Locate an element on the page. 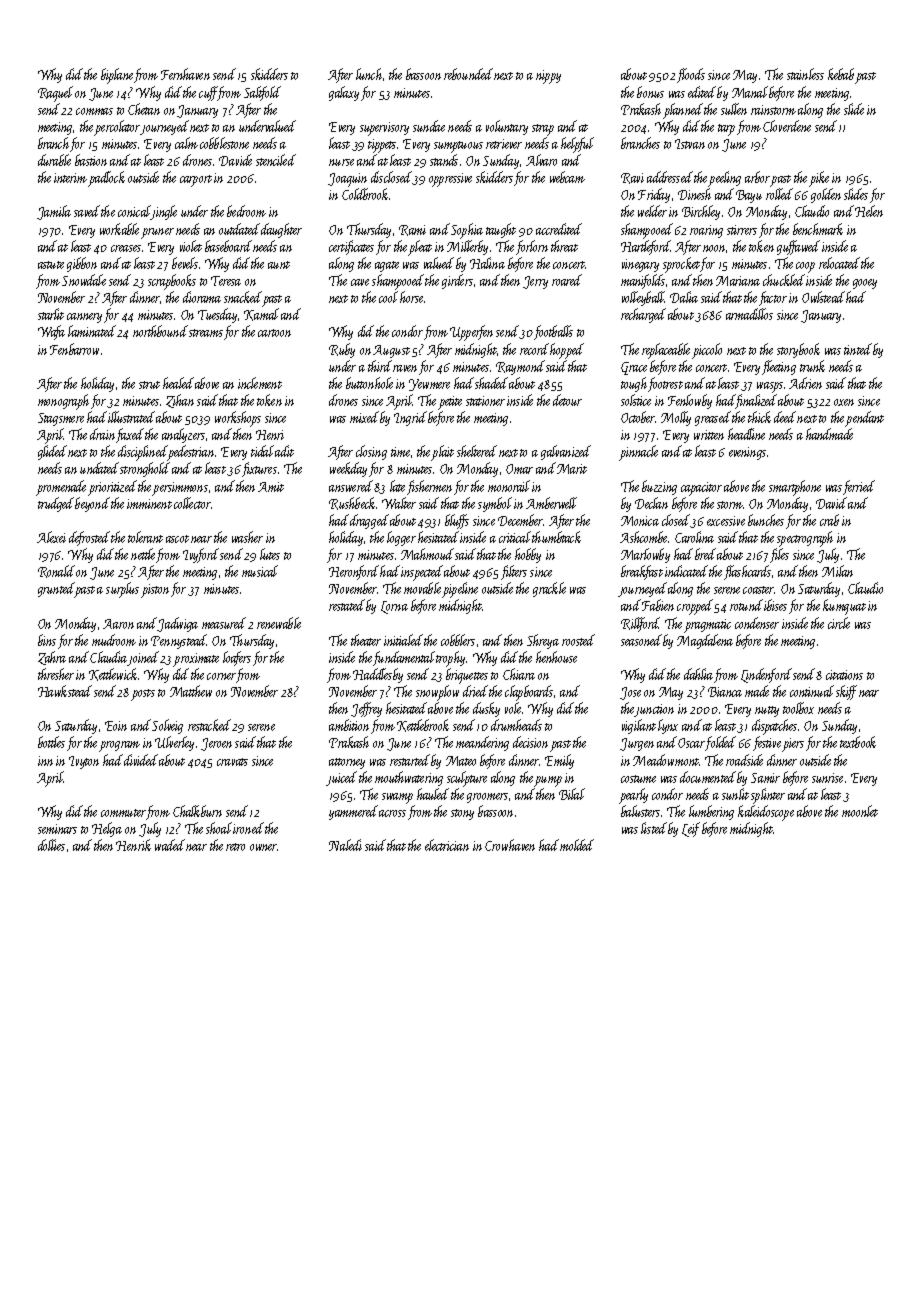  hauled is located at coordinates (433, 794).
